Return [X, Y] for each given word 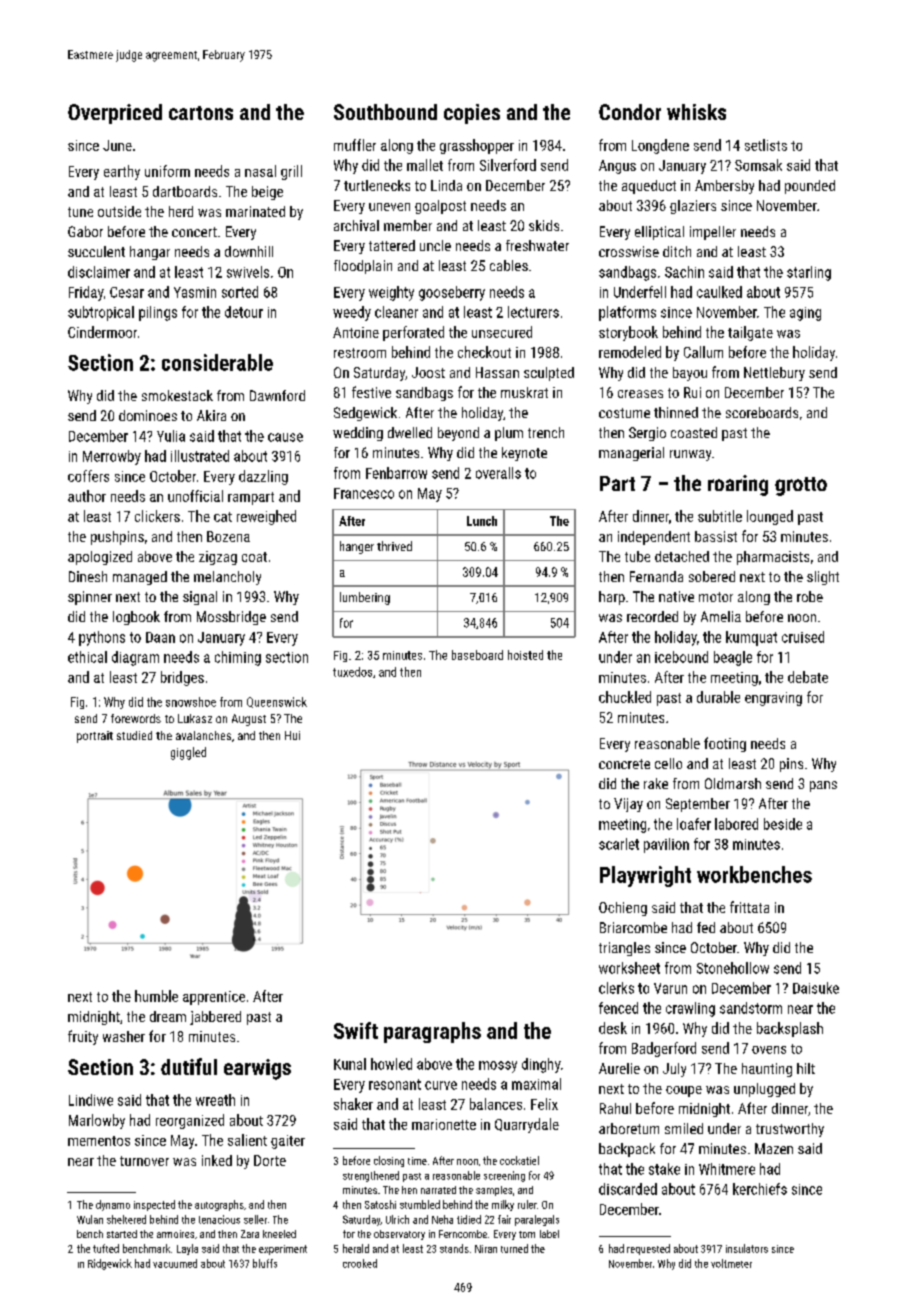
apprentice [214, 998]
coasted [694, 432]
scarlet [619, 844]
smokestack [177, 395]
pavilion [666, 845]
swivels [248, 272]
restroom [360, 353]
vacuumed [175, 1263]
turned [514, 1248]
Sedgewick [365, 414]
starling [809, 273]
